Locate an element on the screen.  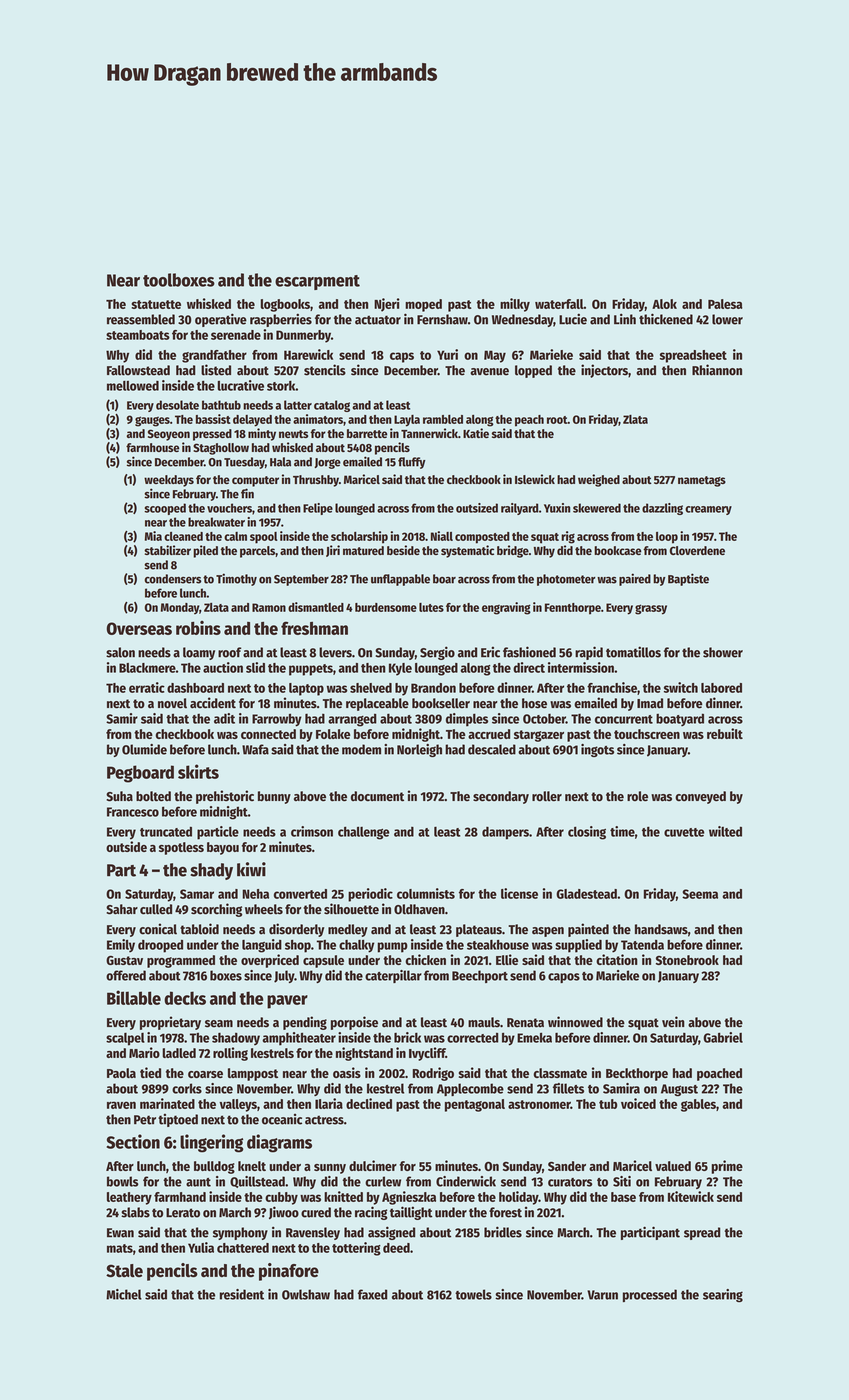
waterfall is located at coordinates (559, 304).
